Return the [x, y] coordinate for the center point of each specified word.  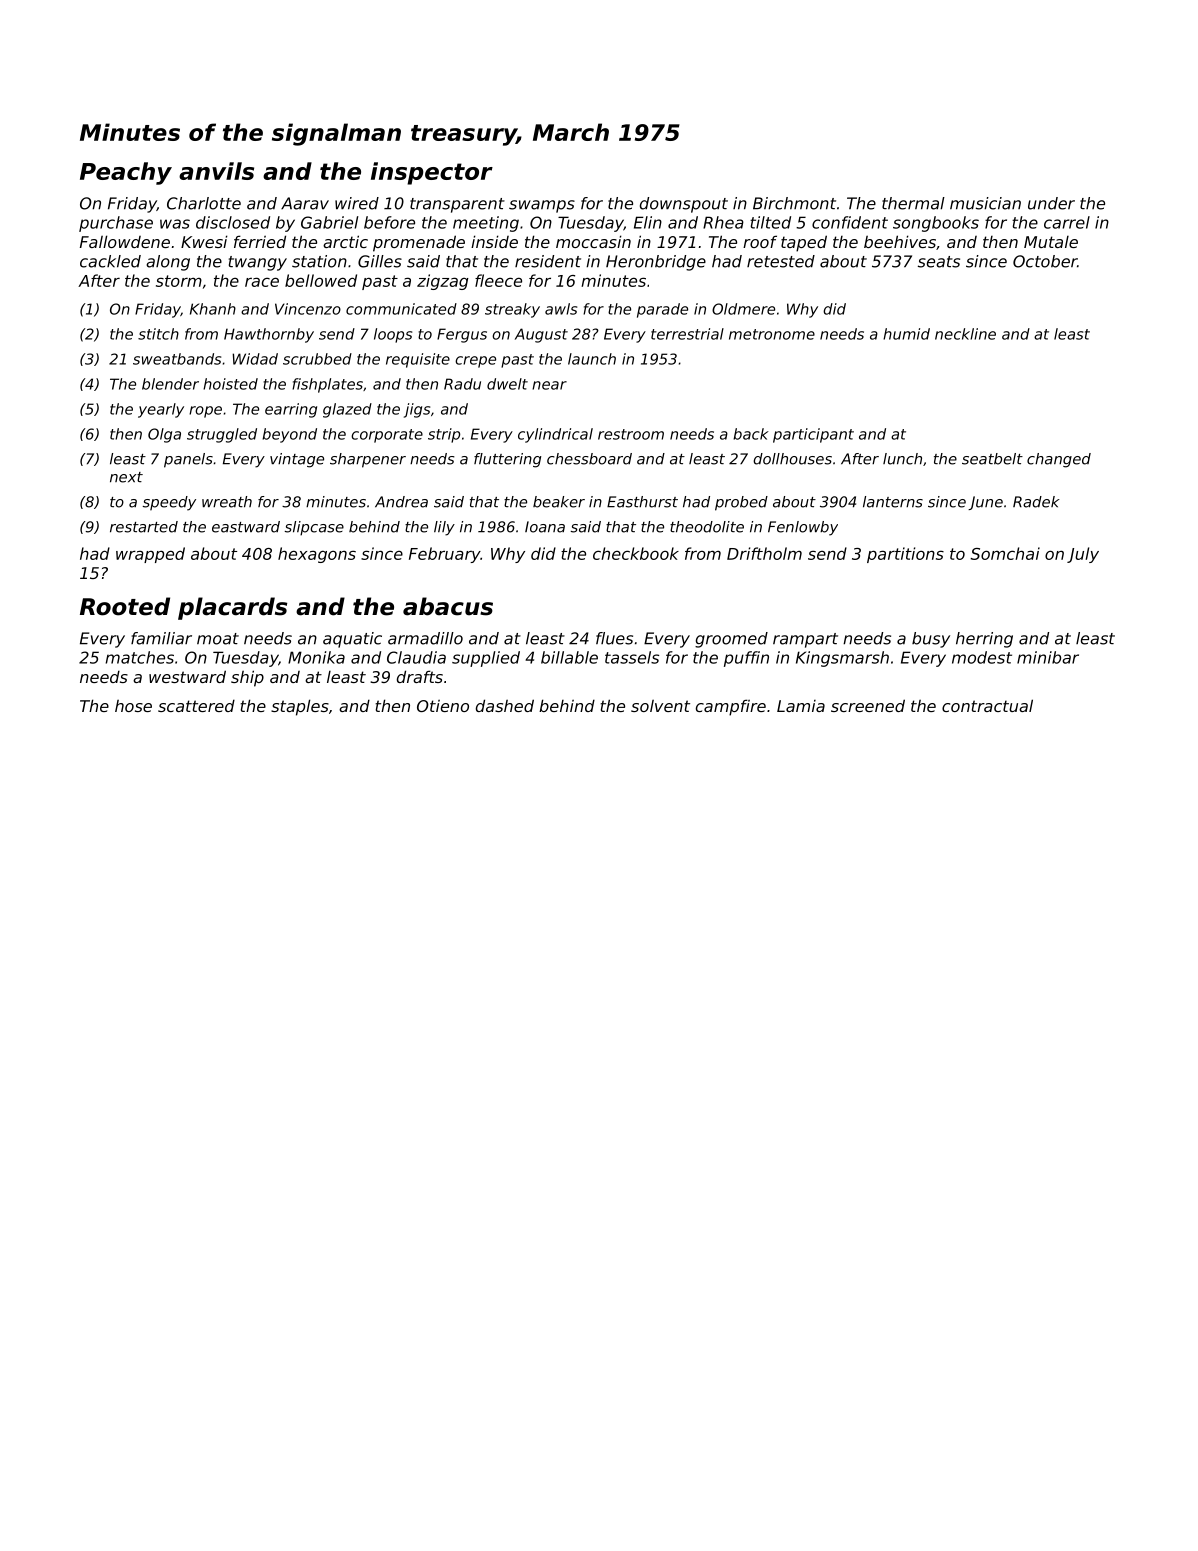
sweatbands [177, 359]
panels [188, 460]
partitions [905, 555]
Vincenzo [308, 309]
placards [232, 608]
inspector [432, 173]
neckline [965, 334]
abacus [448, 606]
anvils [216, 171]
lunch [902, 459]
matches [140, 657]
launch [592, 359]
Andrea [401, 502]
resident [548, 261]
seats [939, 262]
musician [985, 203]
